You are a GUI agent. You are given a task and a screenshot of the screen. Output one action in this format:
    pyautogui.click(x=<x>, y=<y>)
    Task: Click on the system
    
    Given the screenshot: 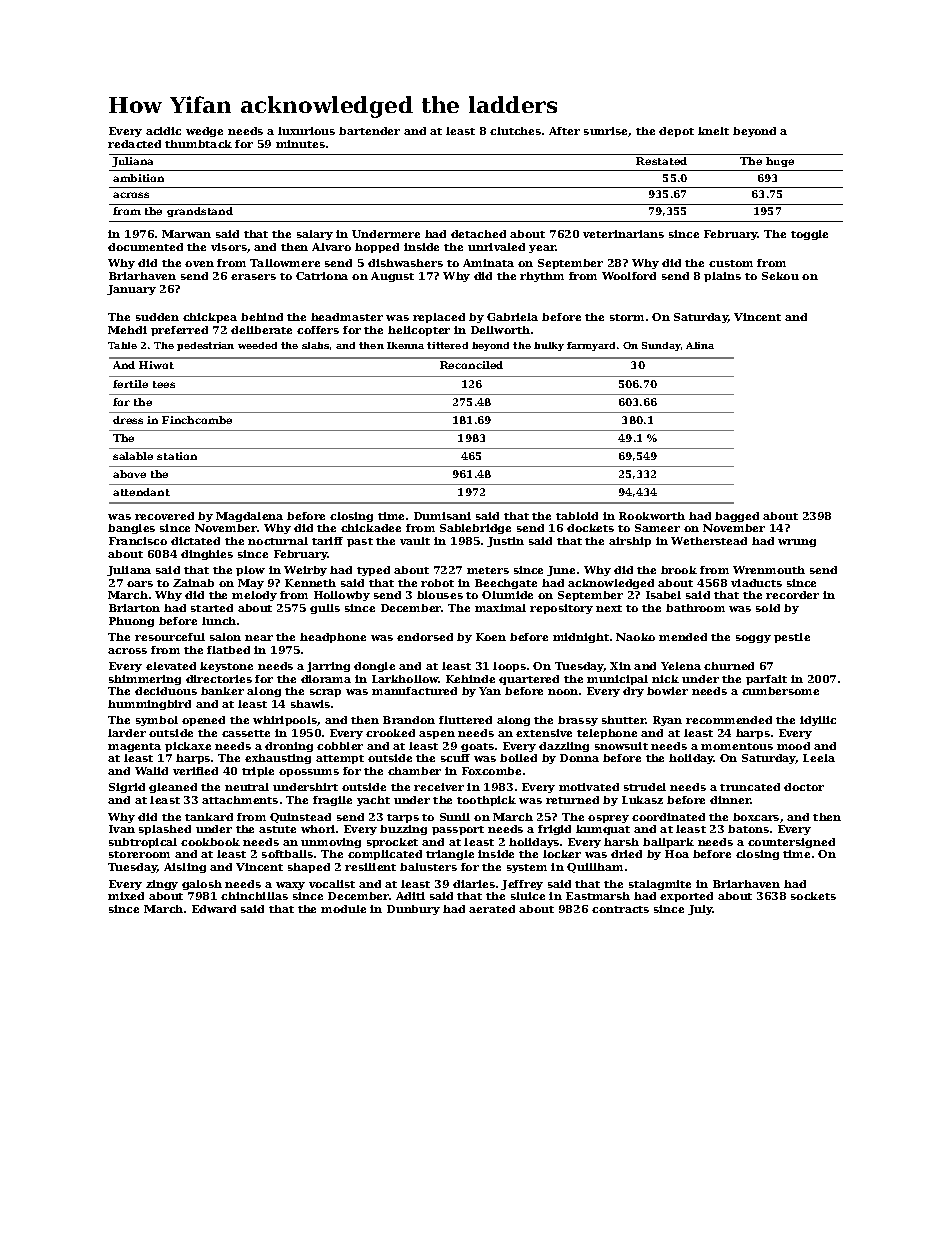 What is the action you would take?
    pyautogui.click(x=527, y=868)
